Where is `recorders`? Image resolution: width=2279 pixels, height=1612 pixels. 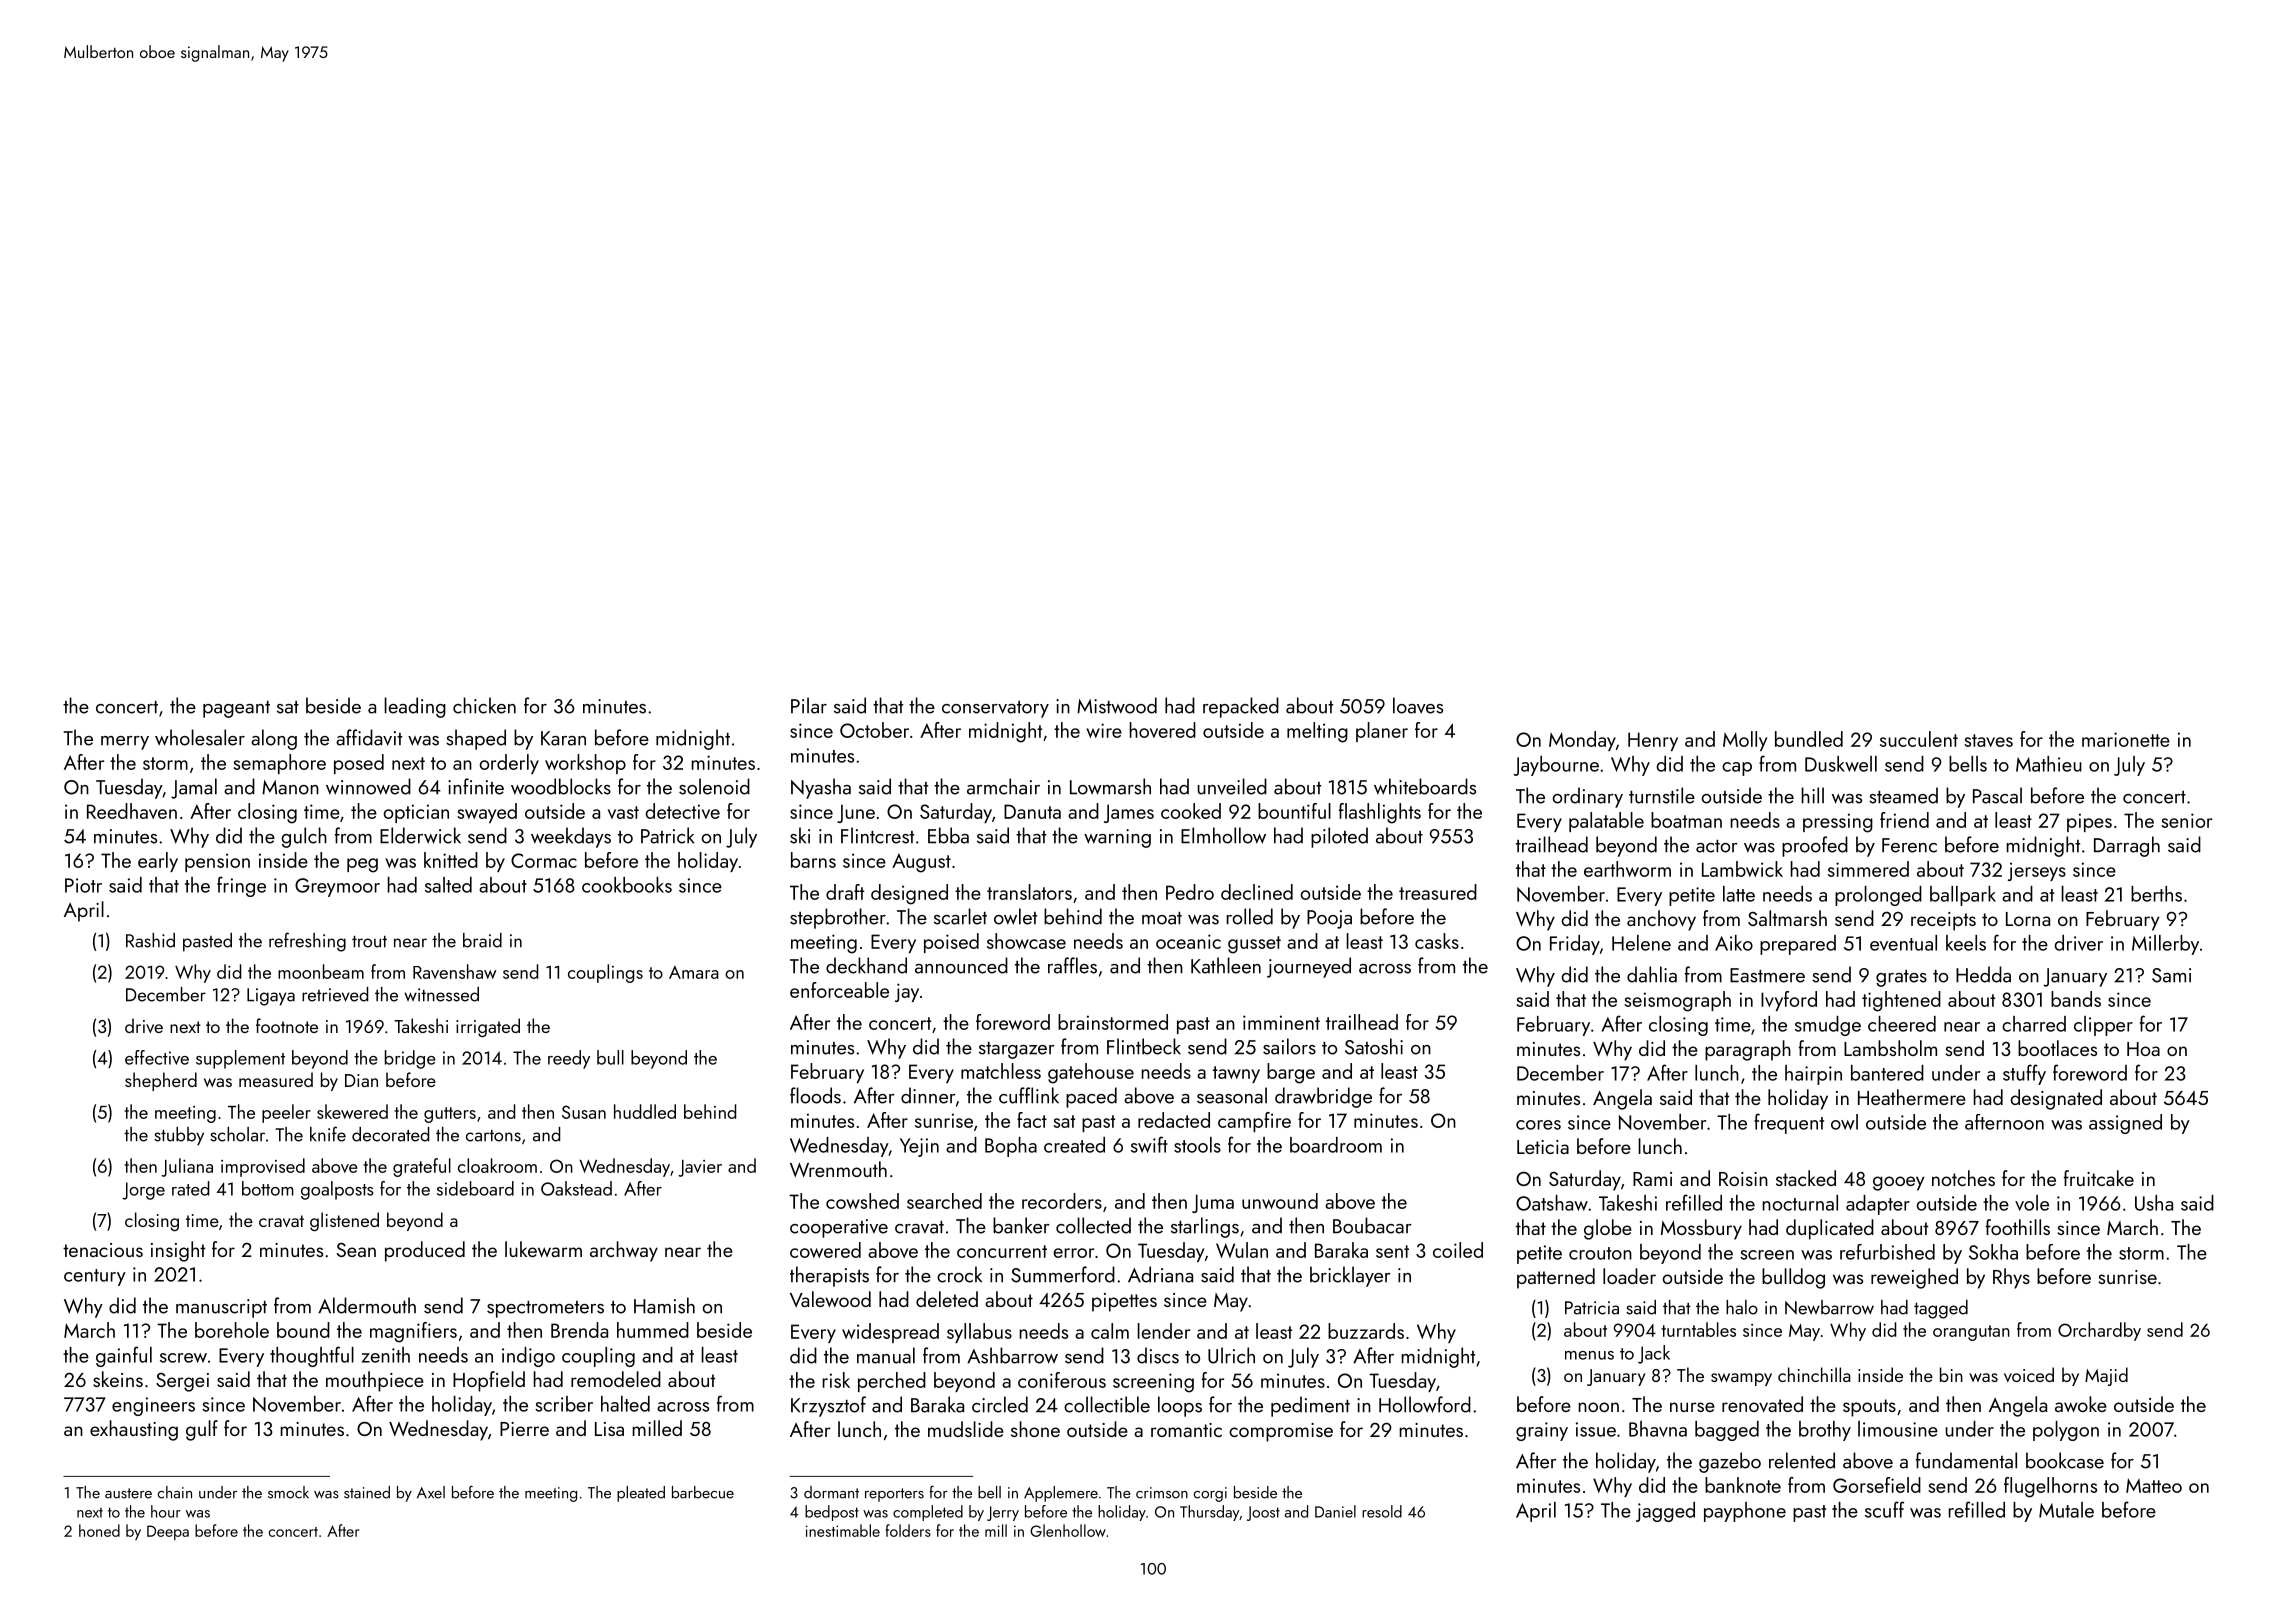
recorders is located at coordinates (1062, 1201).
